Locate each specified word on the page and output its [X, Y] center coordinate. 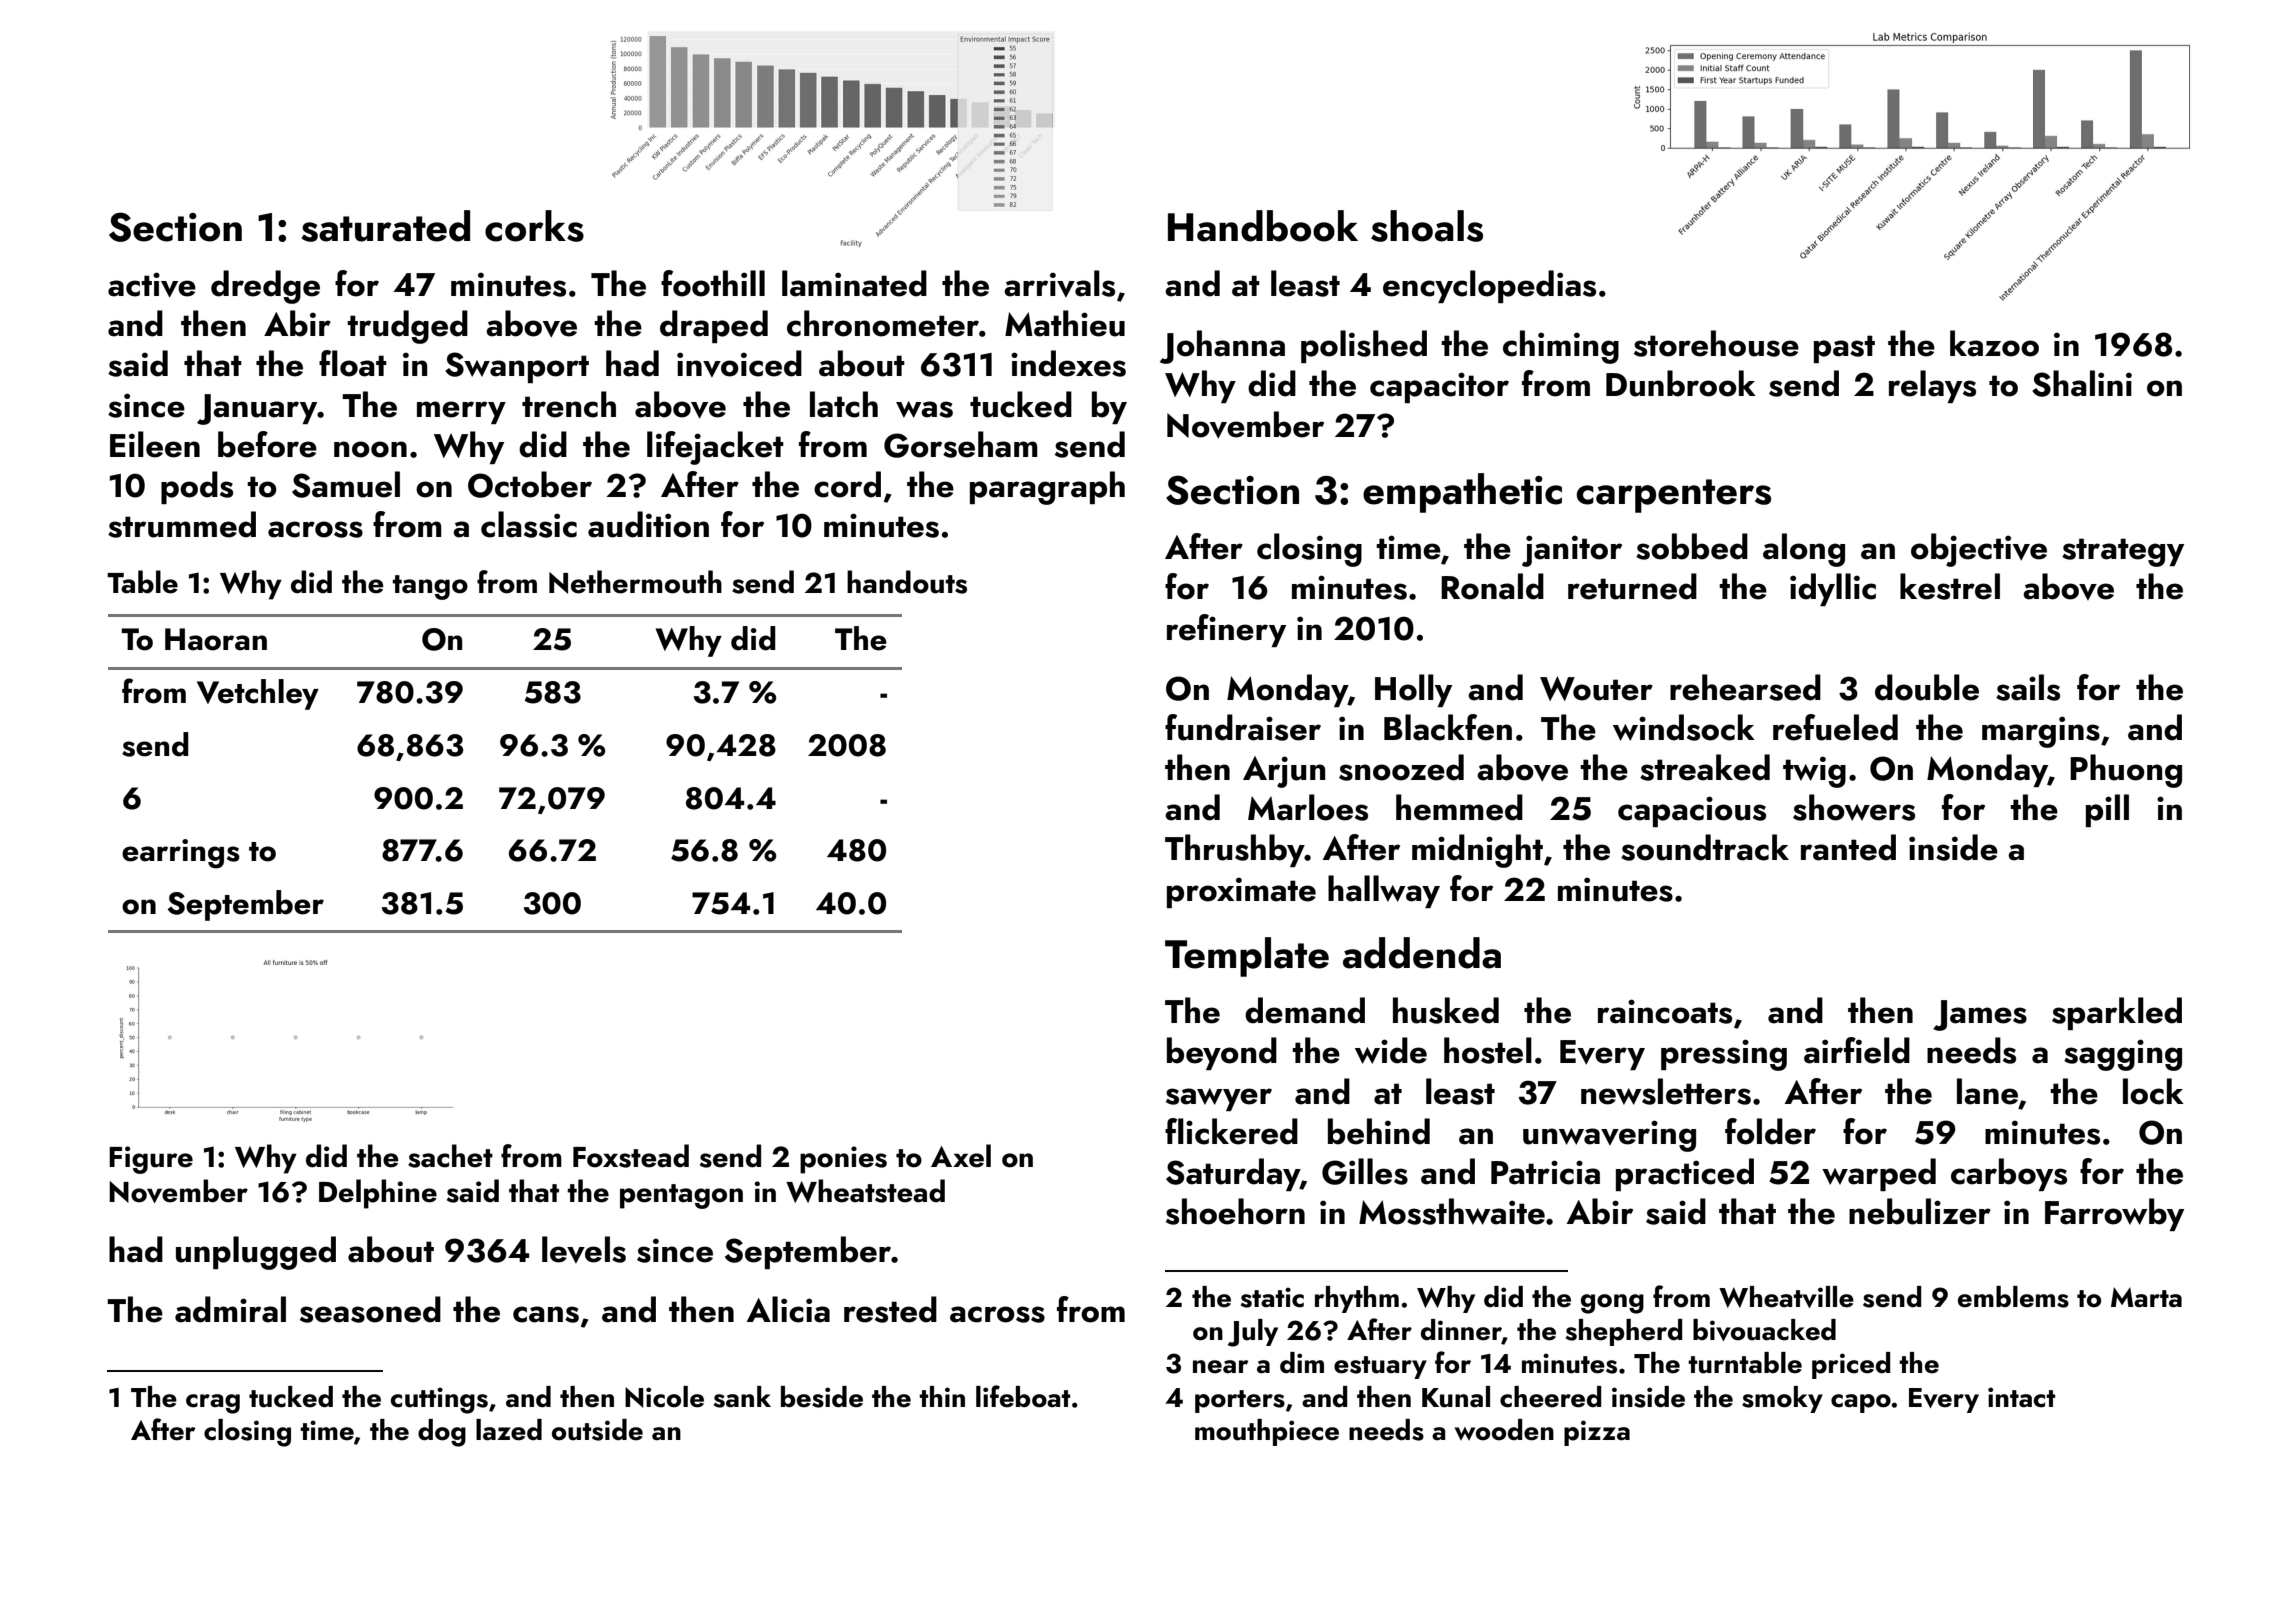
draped [714, 326]
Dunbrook [1681, 383]
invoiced [739, 363]
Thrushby [1235, 850]
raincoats [1665, 1011]
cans [546, 1314]
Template [1247, 957]
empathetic [1462, 493]
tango [430, 587]
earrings [181, 854]
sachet [450, 1156]
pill [2107, 810]
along [1804, 550]
